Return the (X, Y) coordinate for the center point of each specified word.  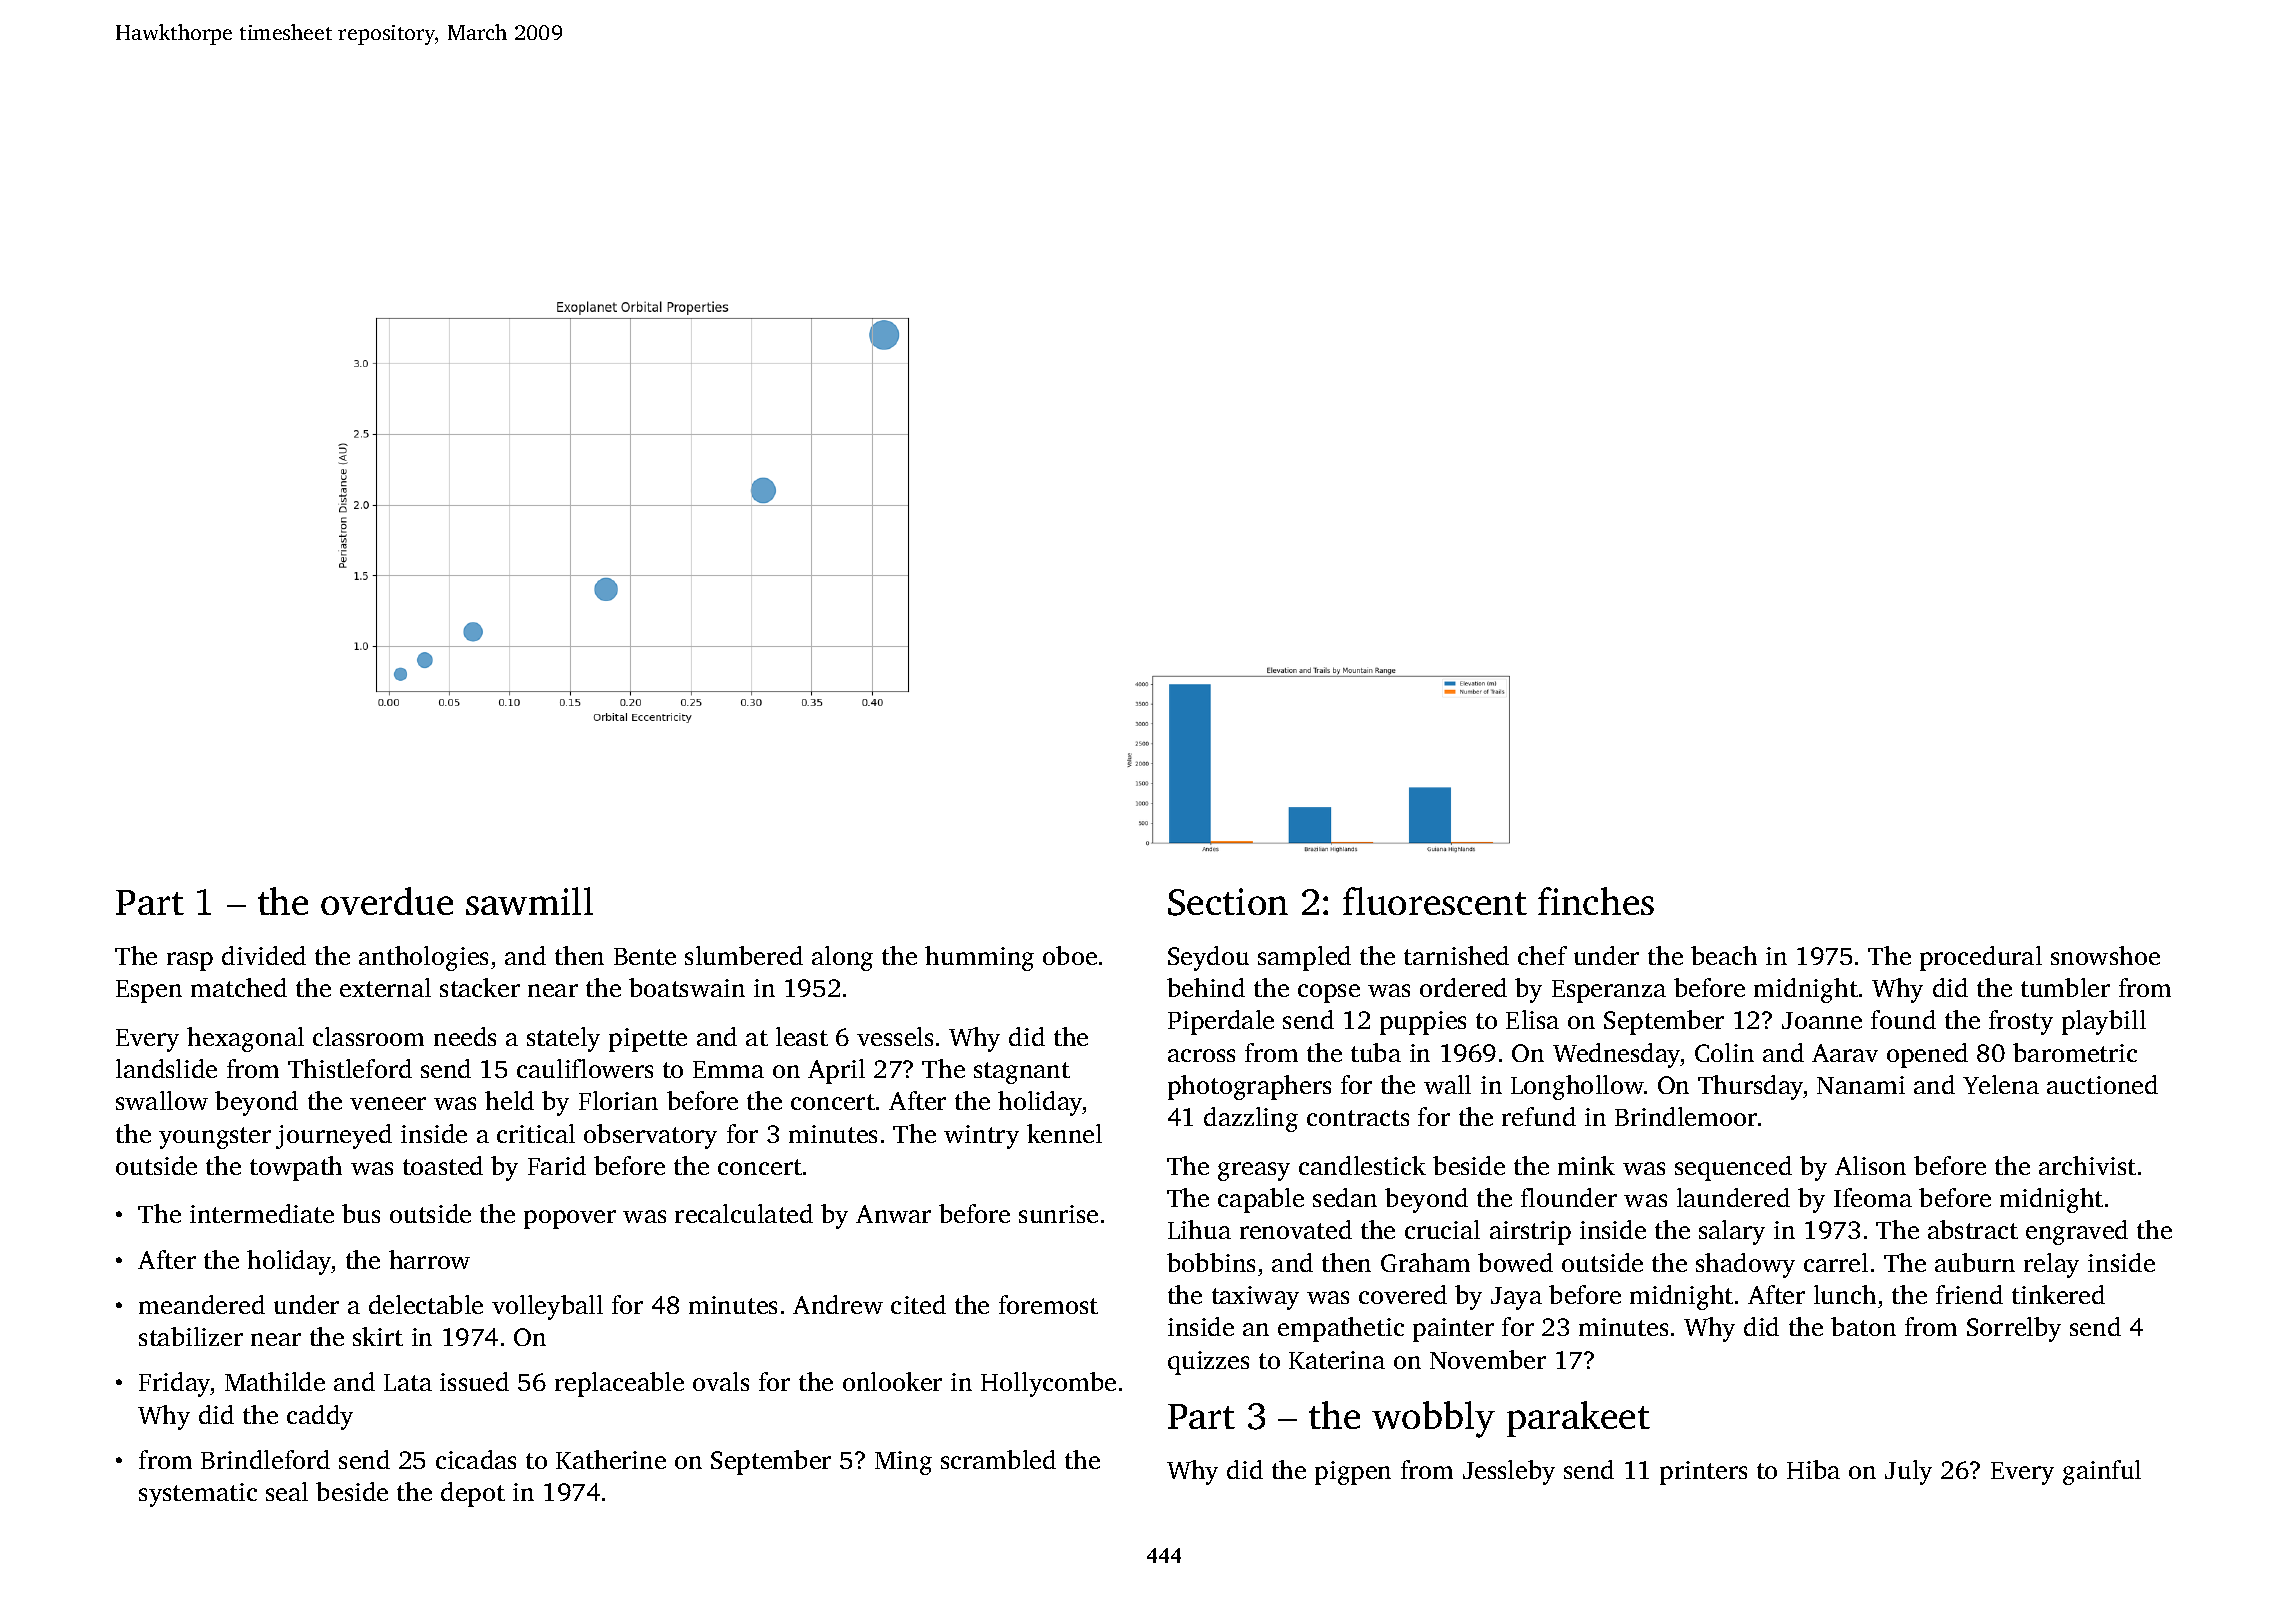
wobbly (1433, 1419)
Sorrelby (2014, 1329)
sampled (1304, 958)
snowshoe (2105, 955)
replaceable (619, 1384)
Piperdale (1221, 1022)
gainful (2102, 1472)
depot (473, 1494)
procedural (1981, 958)
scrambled (998, 1459)
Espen (149, 991)
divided (264, 955)
